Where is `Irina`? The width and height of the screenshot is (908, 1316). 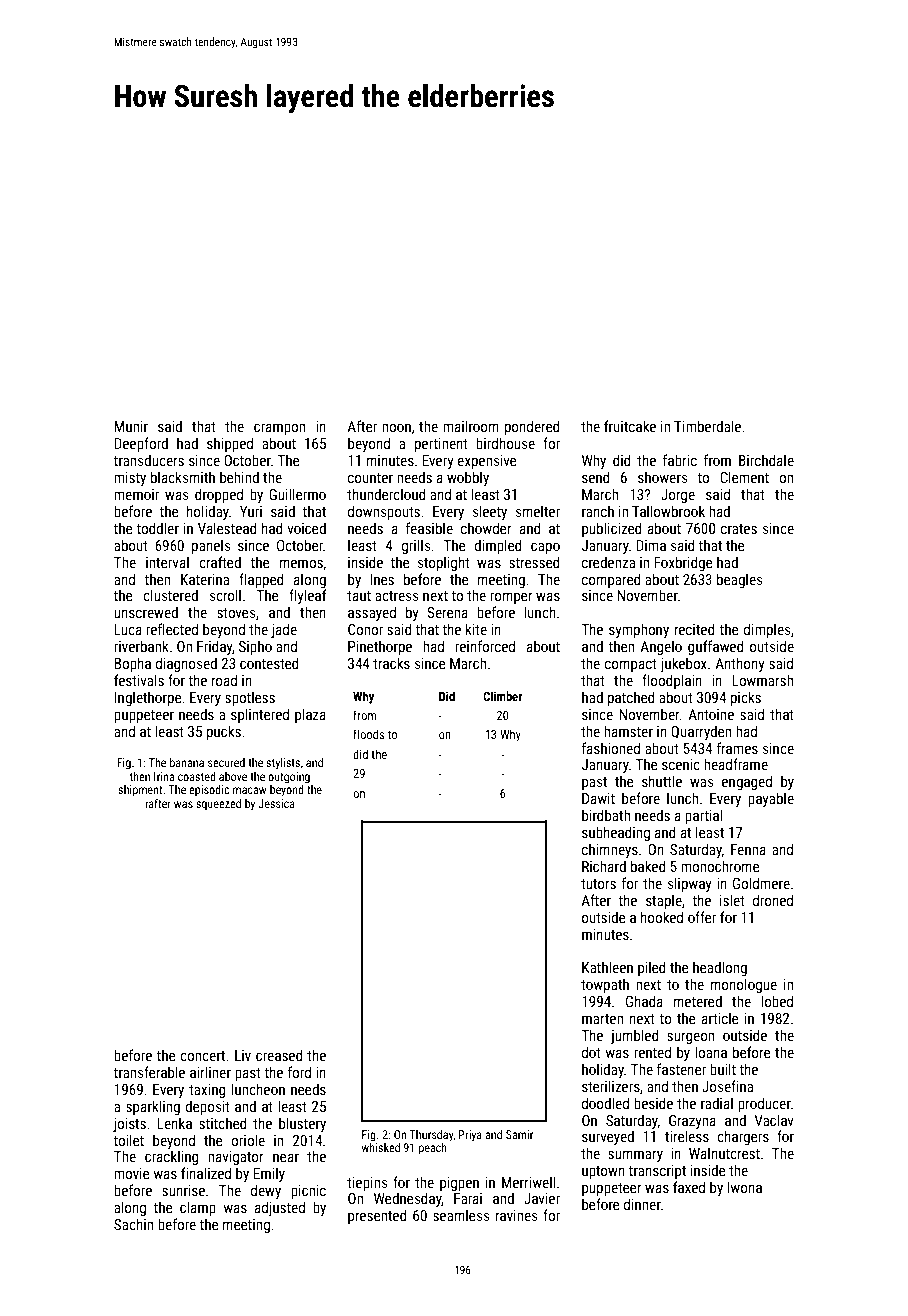 Irina is located at coordinates (164, 776).
